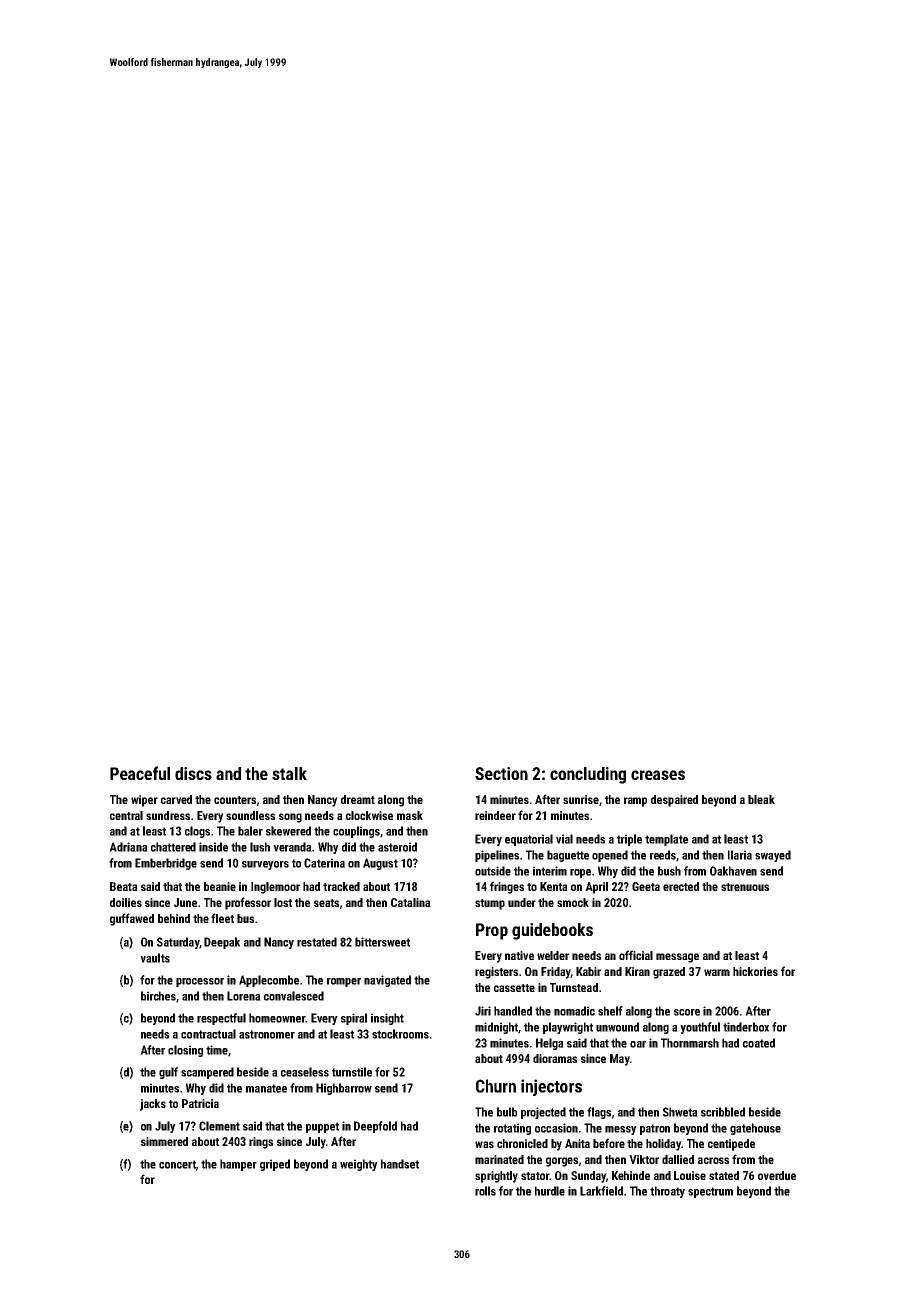 The height and width of the screenshot is (1316, 908). Describe the element at coordinates (496, 1086) in the screenshot. I see `Churn` at that location.
